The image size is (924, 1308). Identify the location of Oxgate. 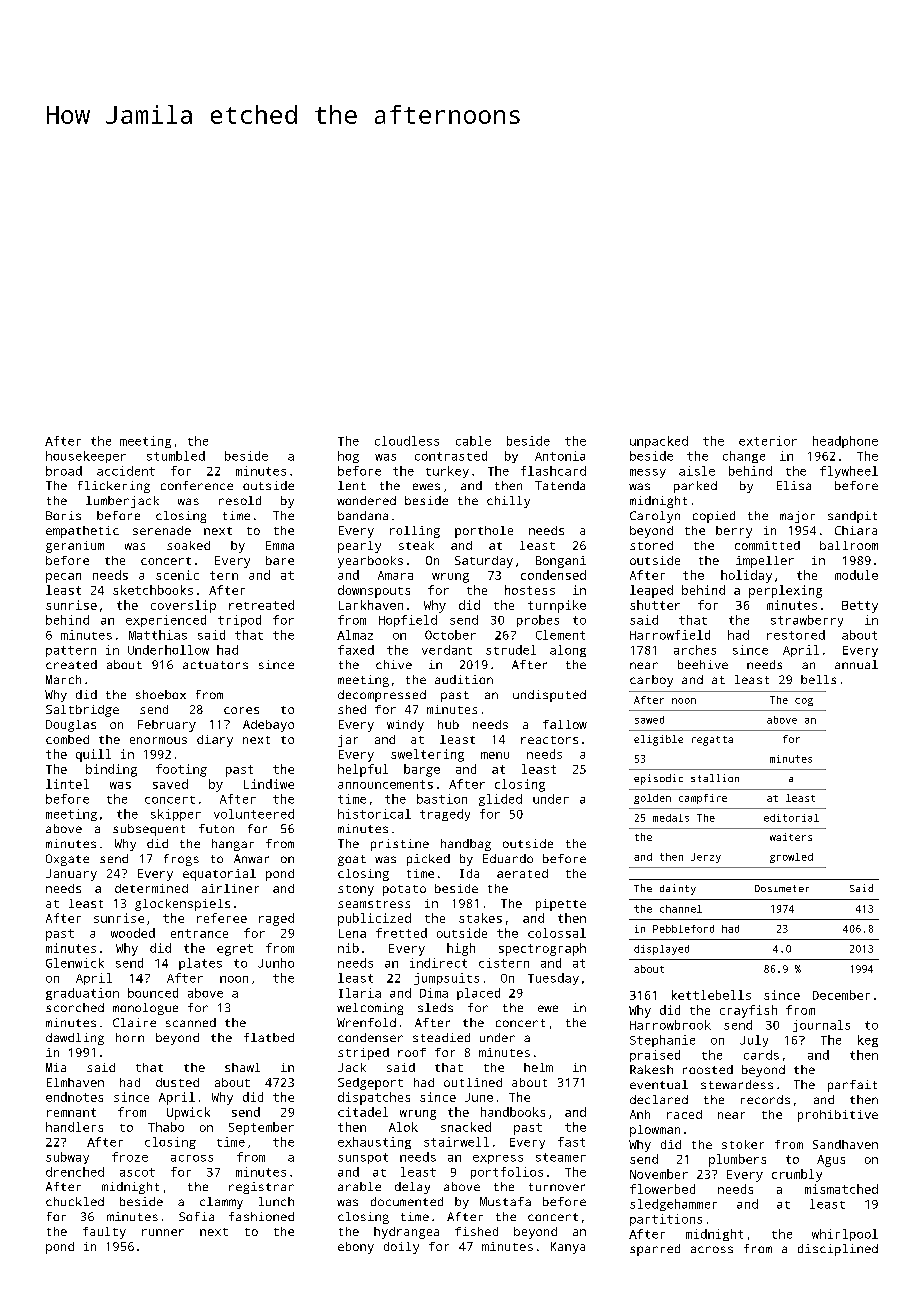
(67, 860).
